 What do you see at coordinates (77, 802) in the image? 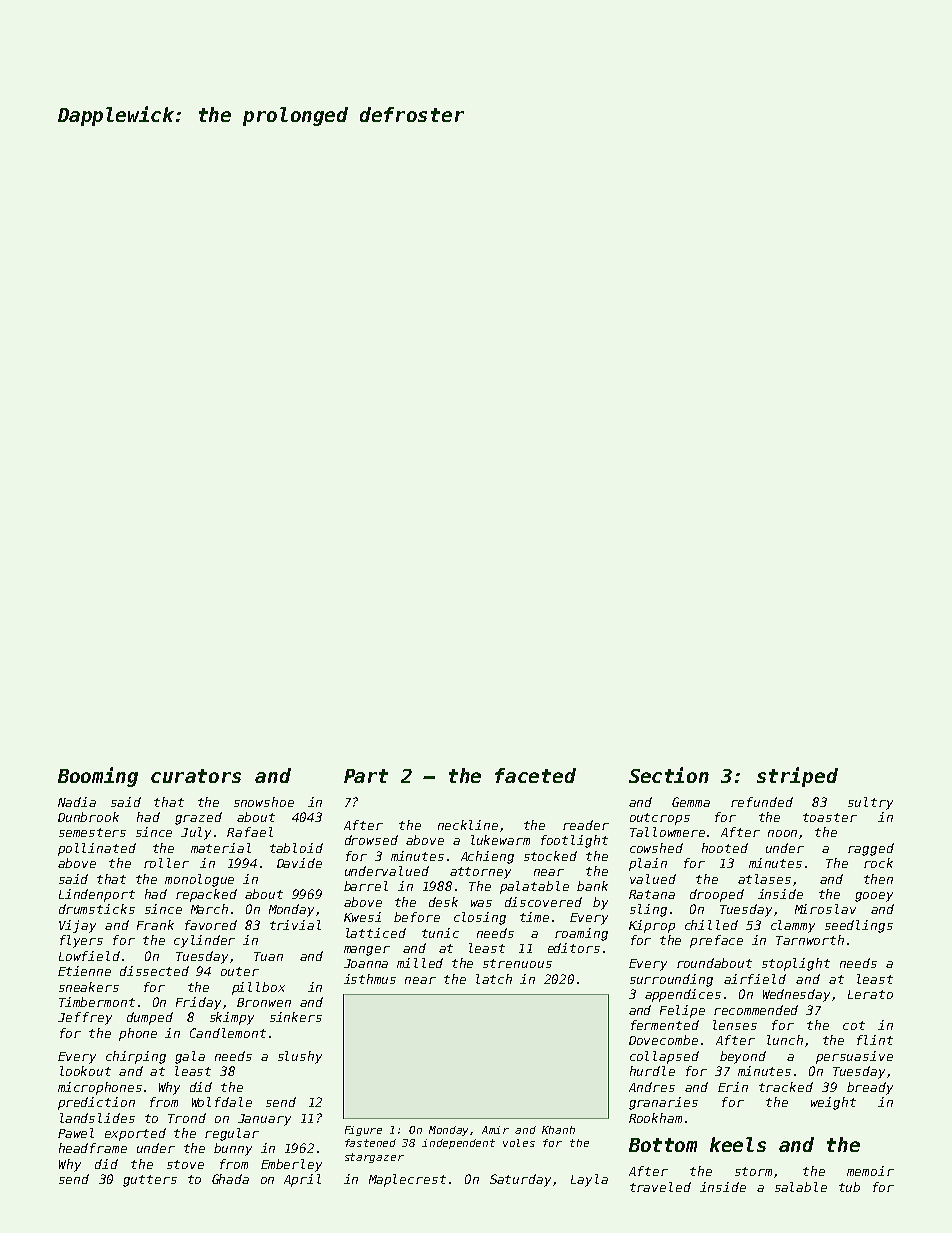
I see `Nadia` at bounding box center [77, 802].
